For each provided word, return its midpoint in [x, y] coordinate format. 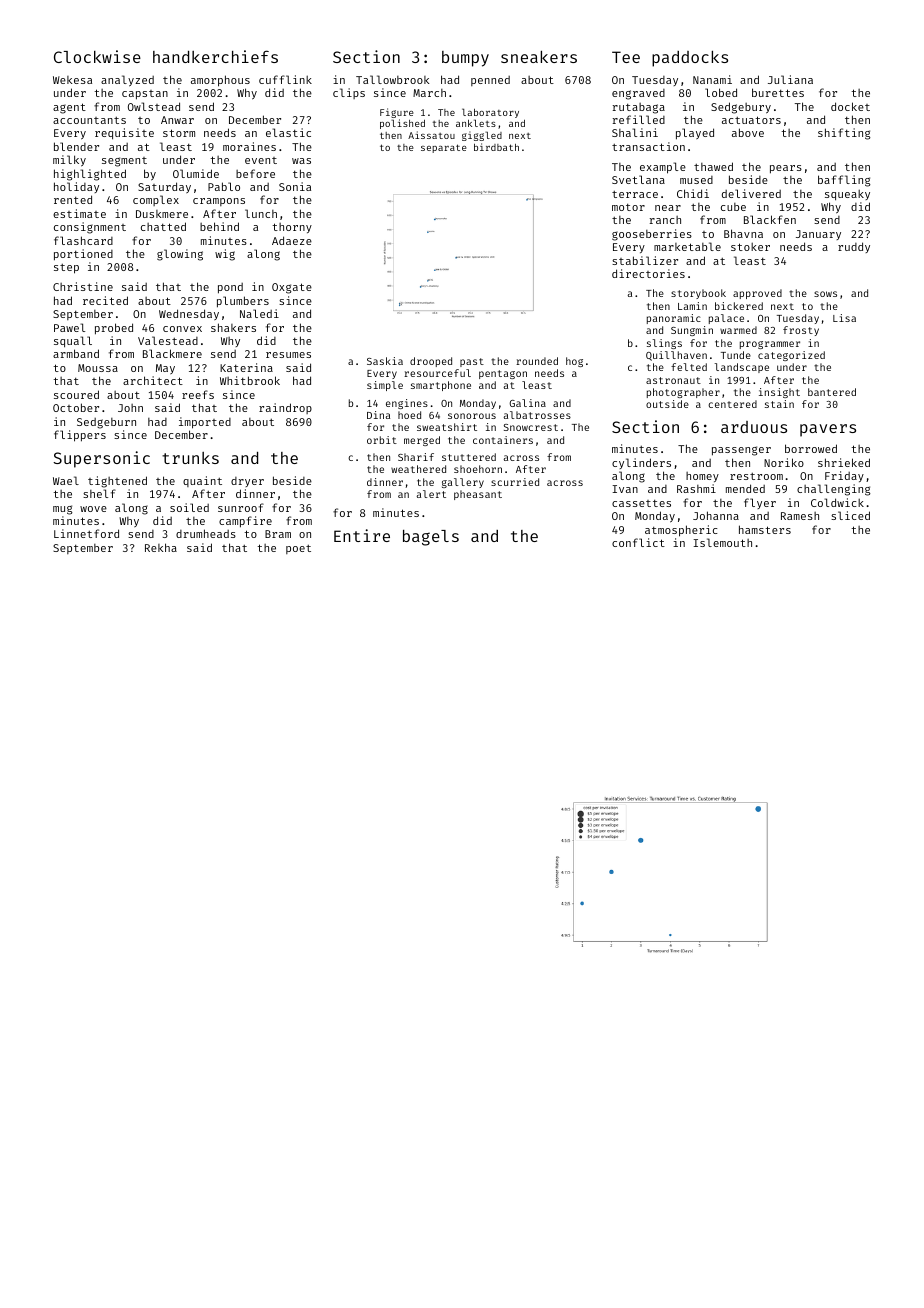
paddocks [690, 59]
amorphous [220, 81]
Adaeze [292, 240]
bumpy [465, 59]
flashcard [83, 240]
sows [825, 294]
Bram [278, 534]
